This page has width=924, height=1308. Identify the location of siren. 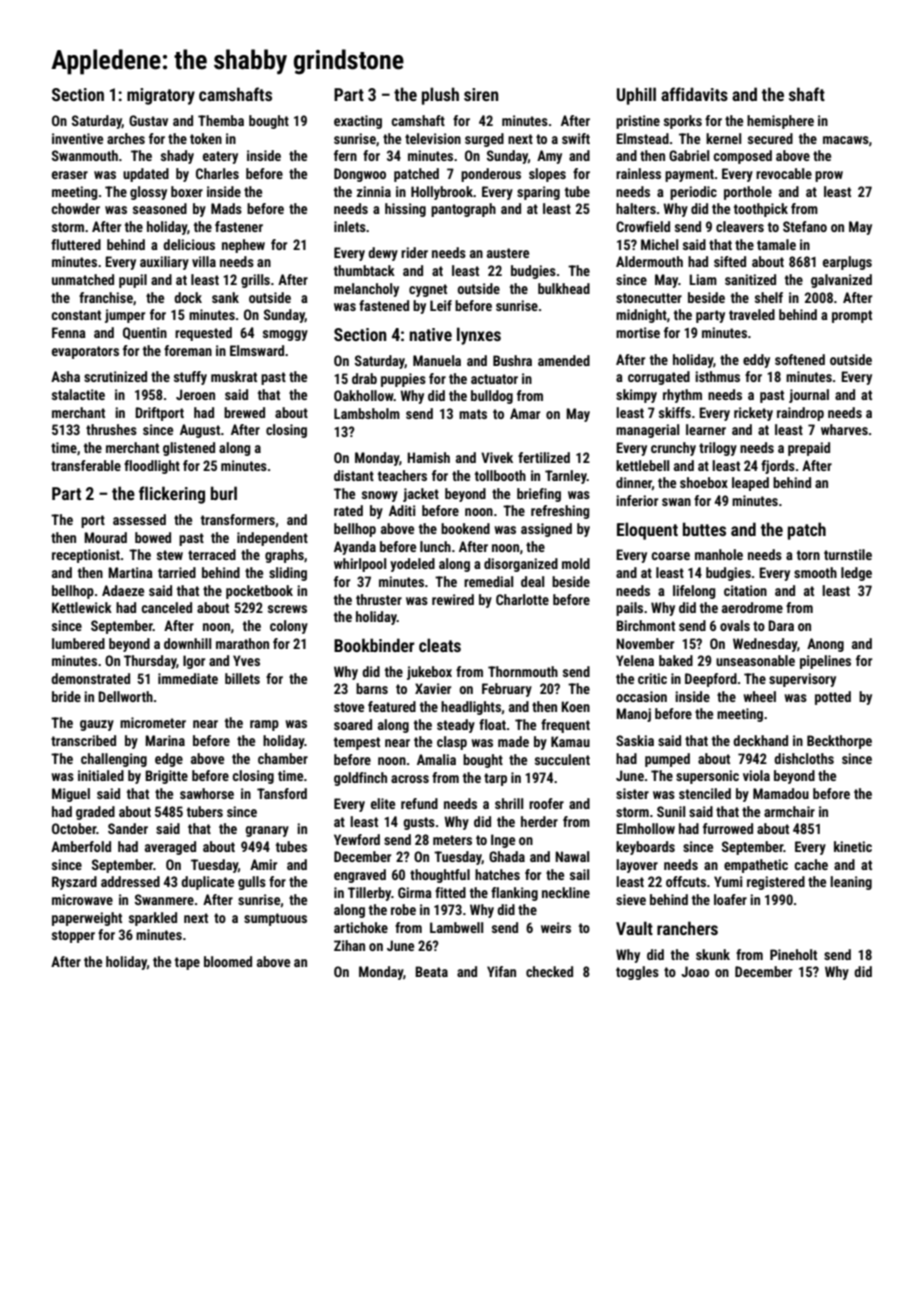
(481, 94).
